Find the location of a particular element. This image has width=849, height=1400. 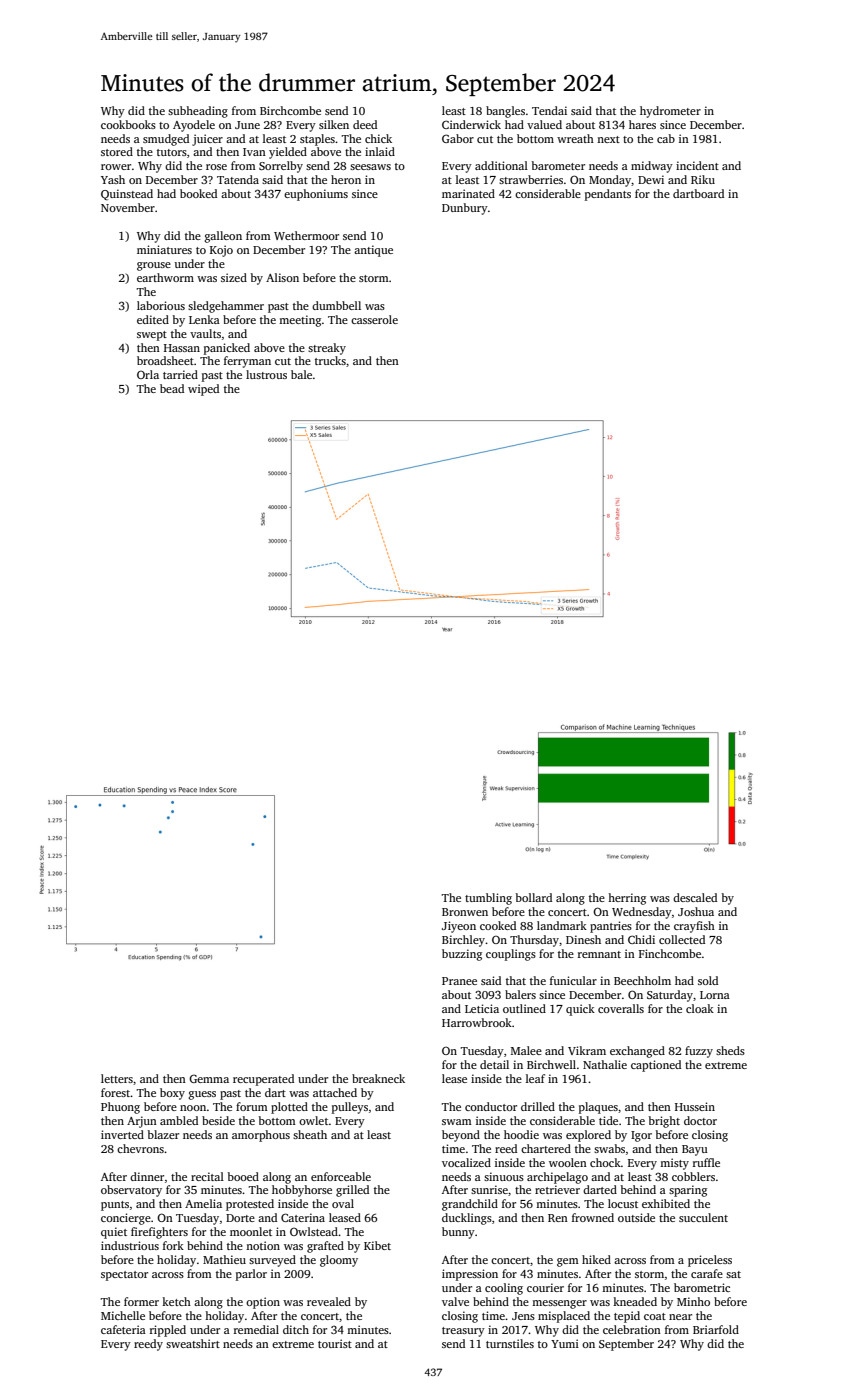

bangles is located at coordinates (505, 112).
